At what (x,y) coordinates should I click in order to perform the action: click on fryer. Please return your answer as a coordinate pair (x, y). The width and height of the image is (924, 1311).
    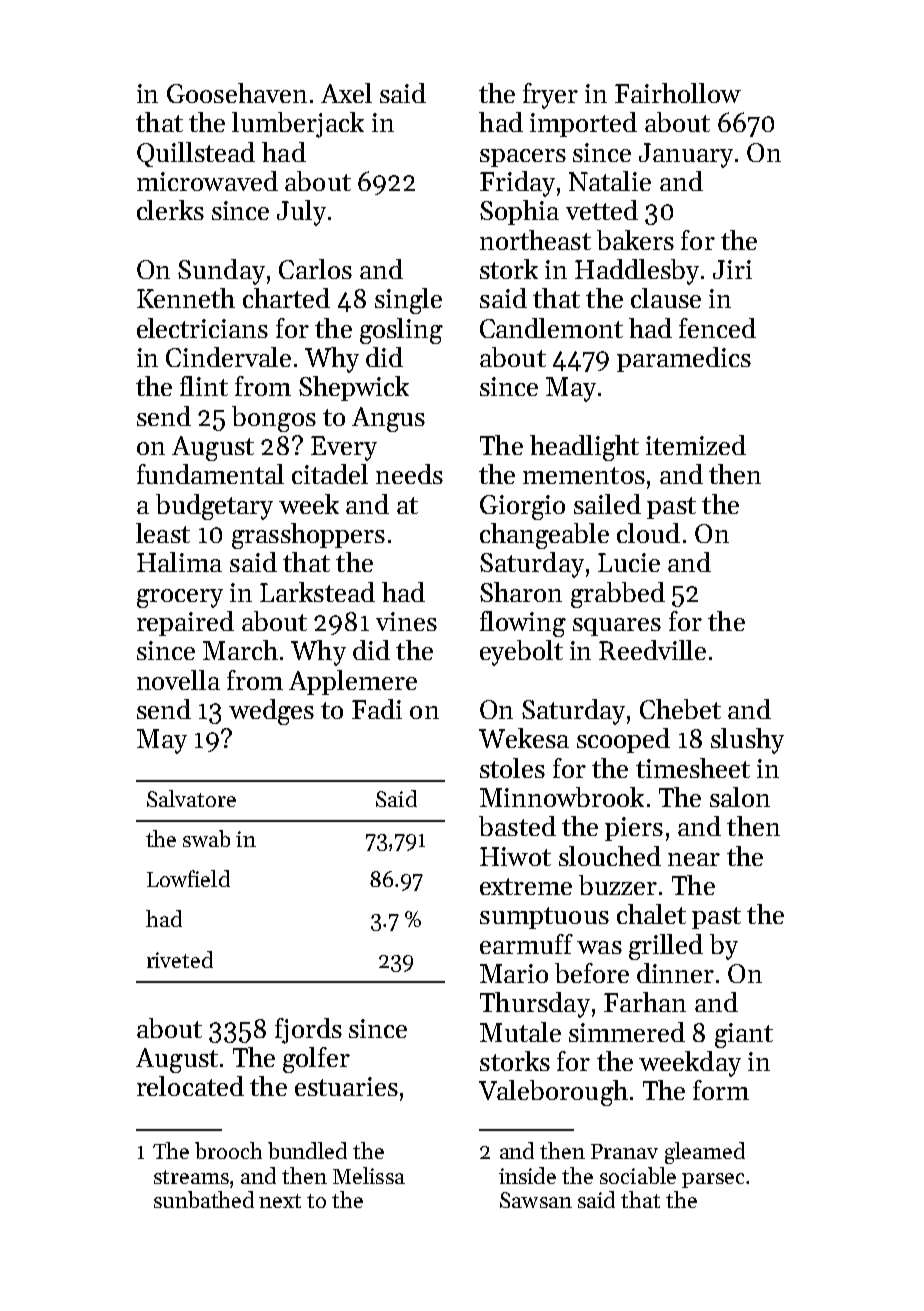
    Looking at the image, I should click on (550, 96).
